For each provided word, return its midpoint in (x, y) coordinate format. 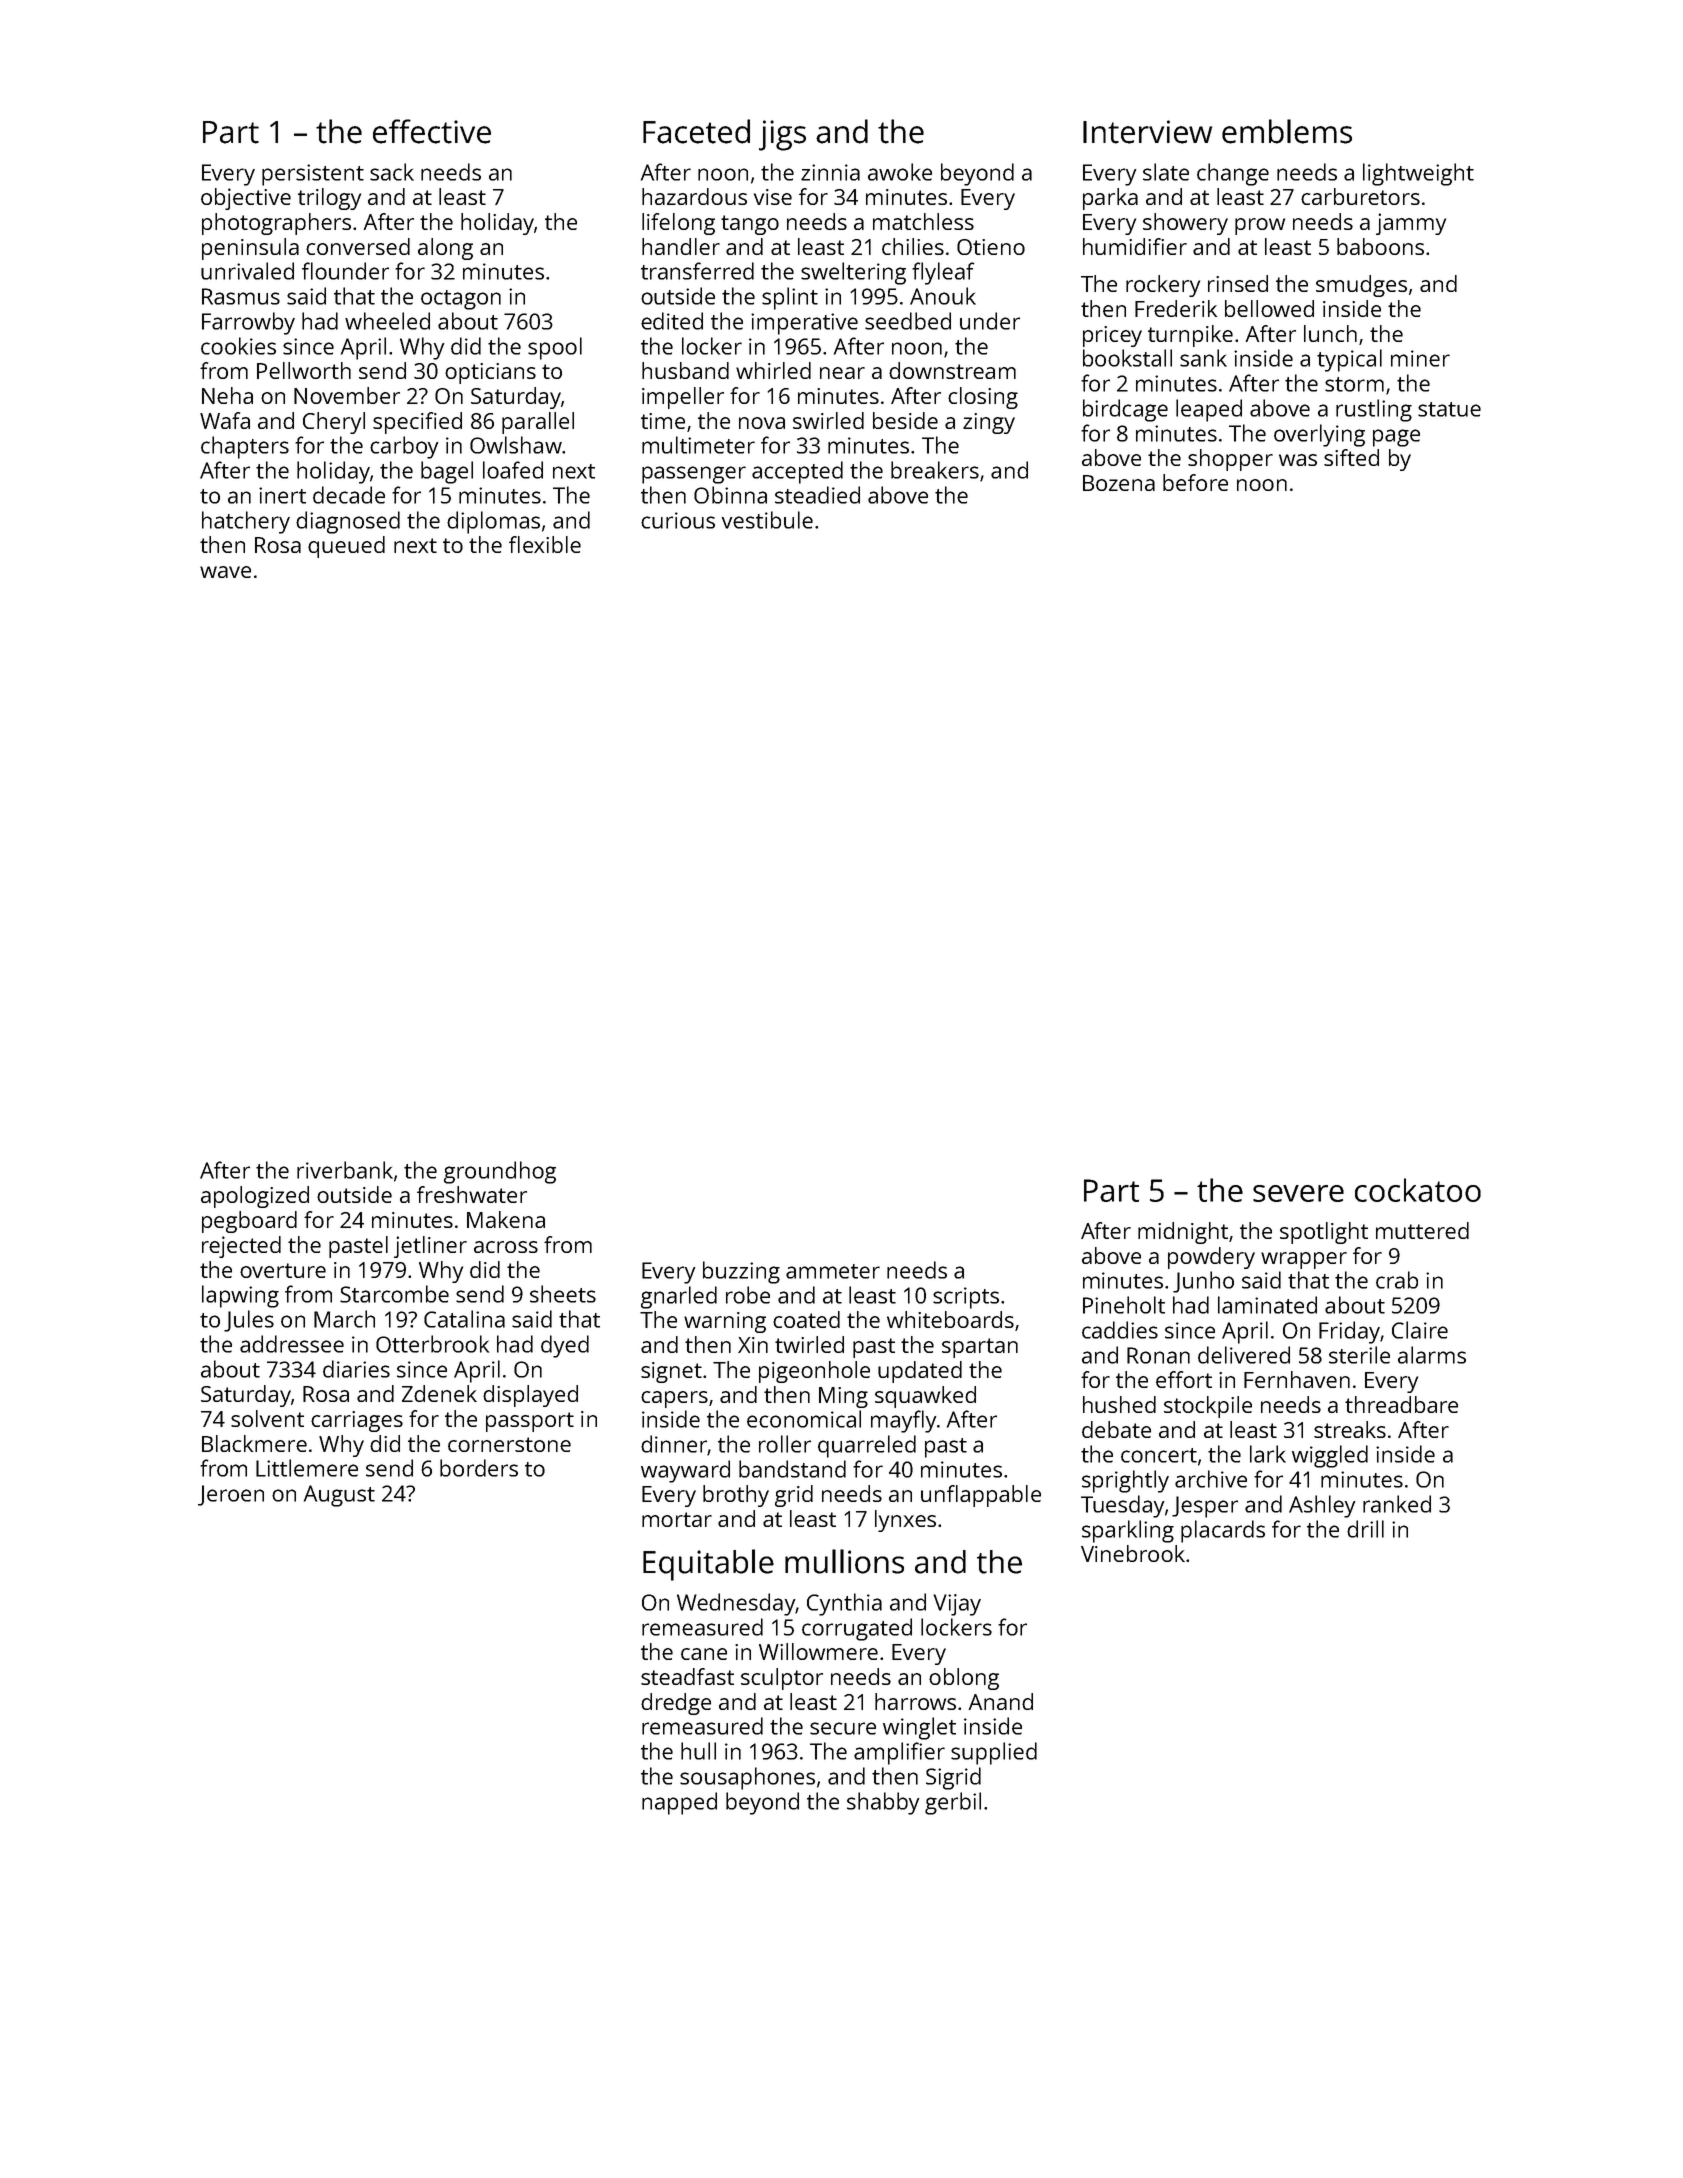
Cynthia (844, 1604)
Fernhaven (1297, 1379)
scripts (966, 1298)
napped (679, 1803)
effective (432, 131)
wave (225, 572)
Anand (1001, 1701)
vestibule (767, 520)
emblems (1287, 131)
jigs (782, 135)
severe (1298, 1193)
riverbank (345, 1170)
